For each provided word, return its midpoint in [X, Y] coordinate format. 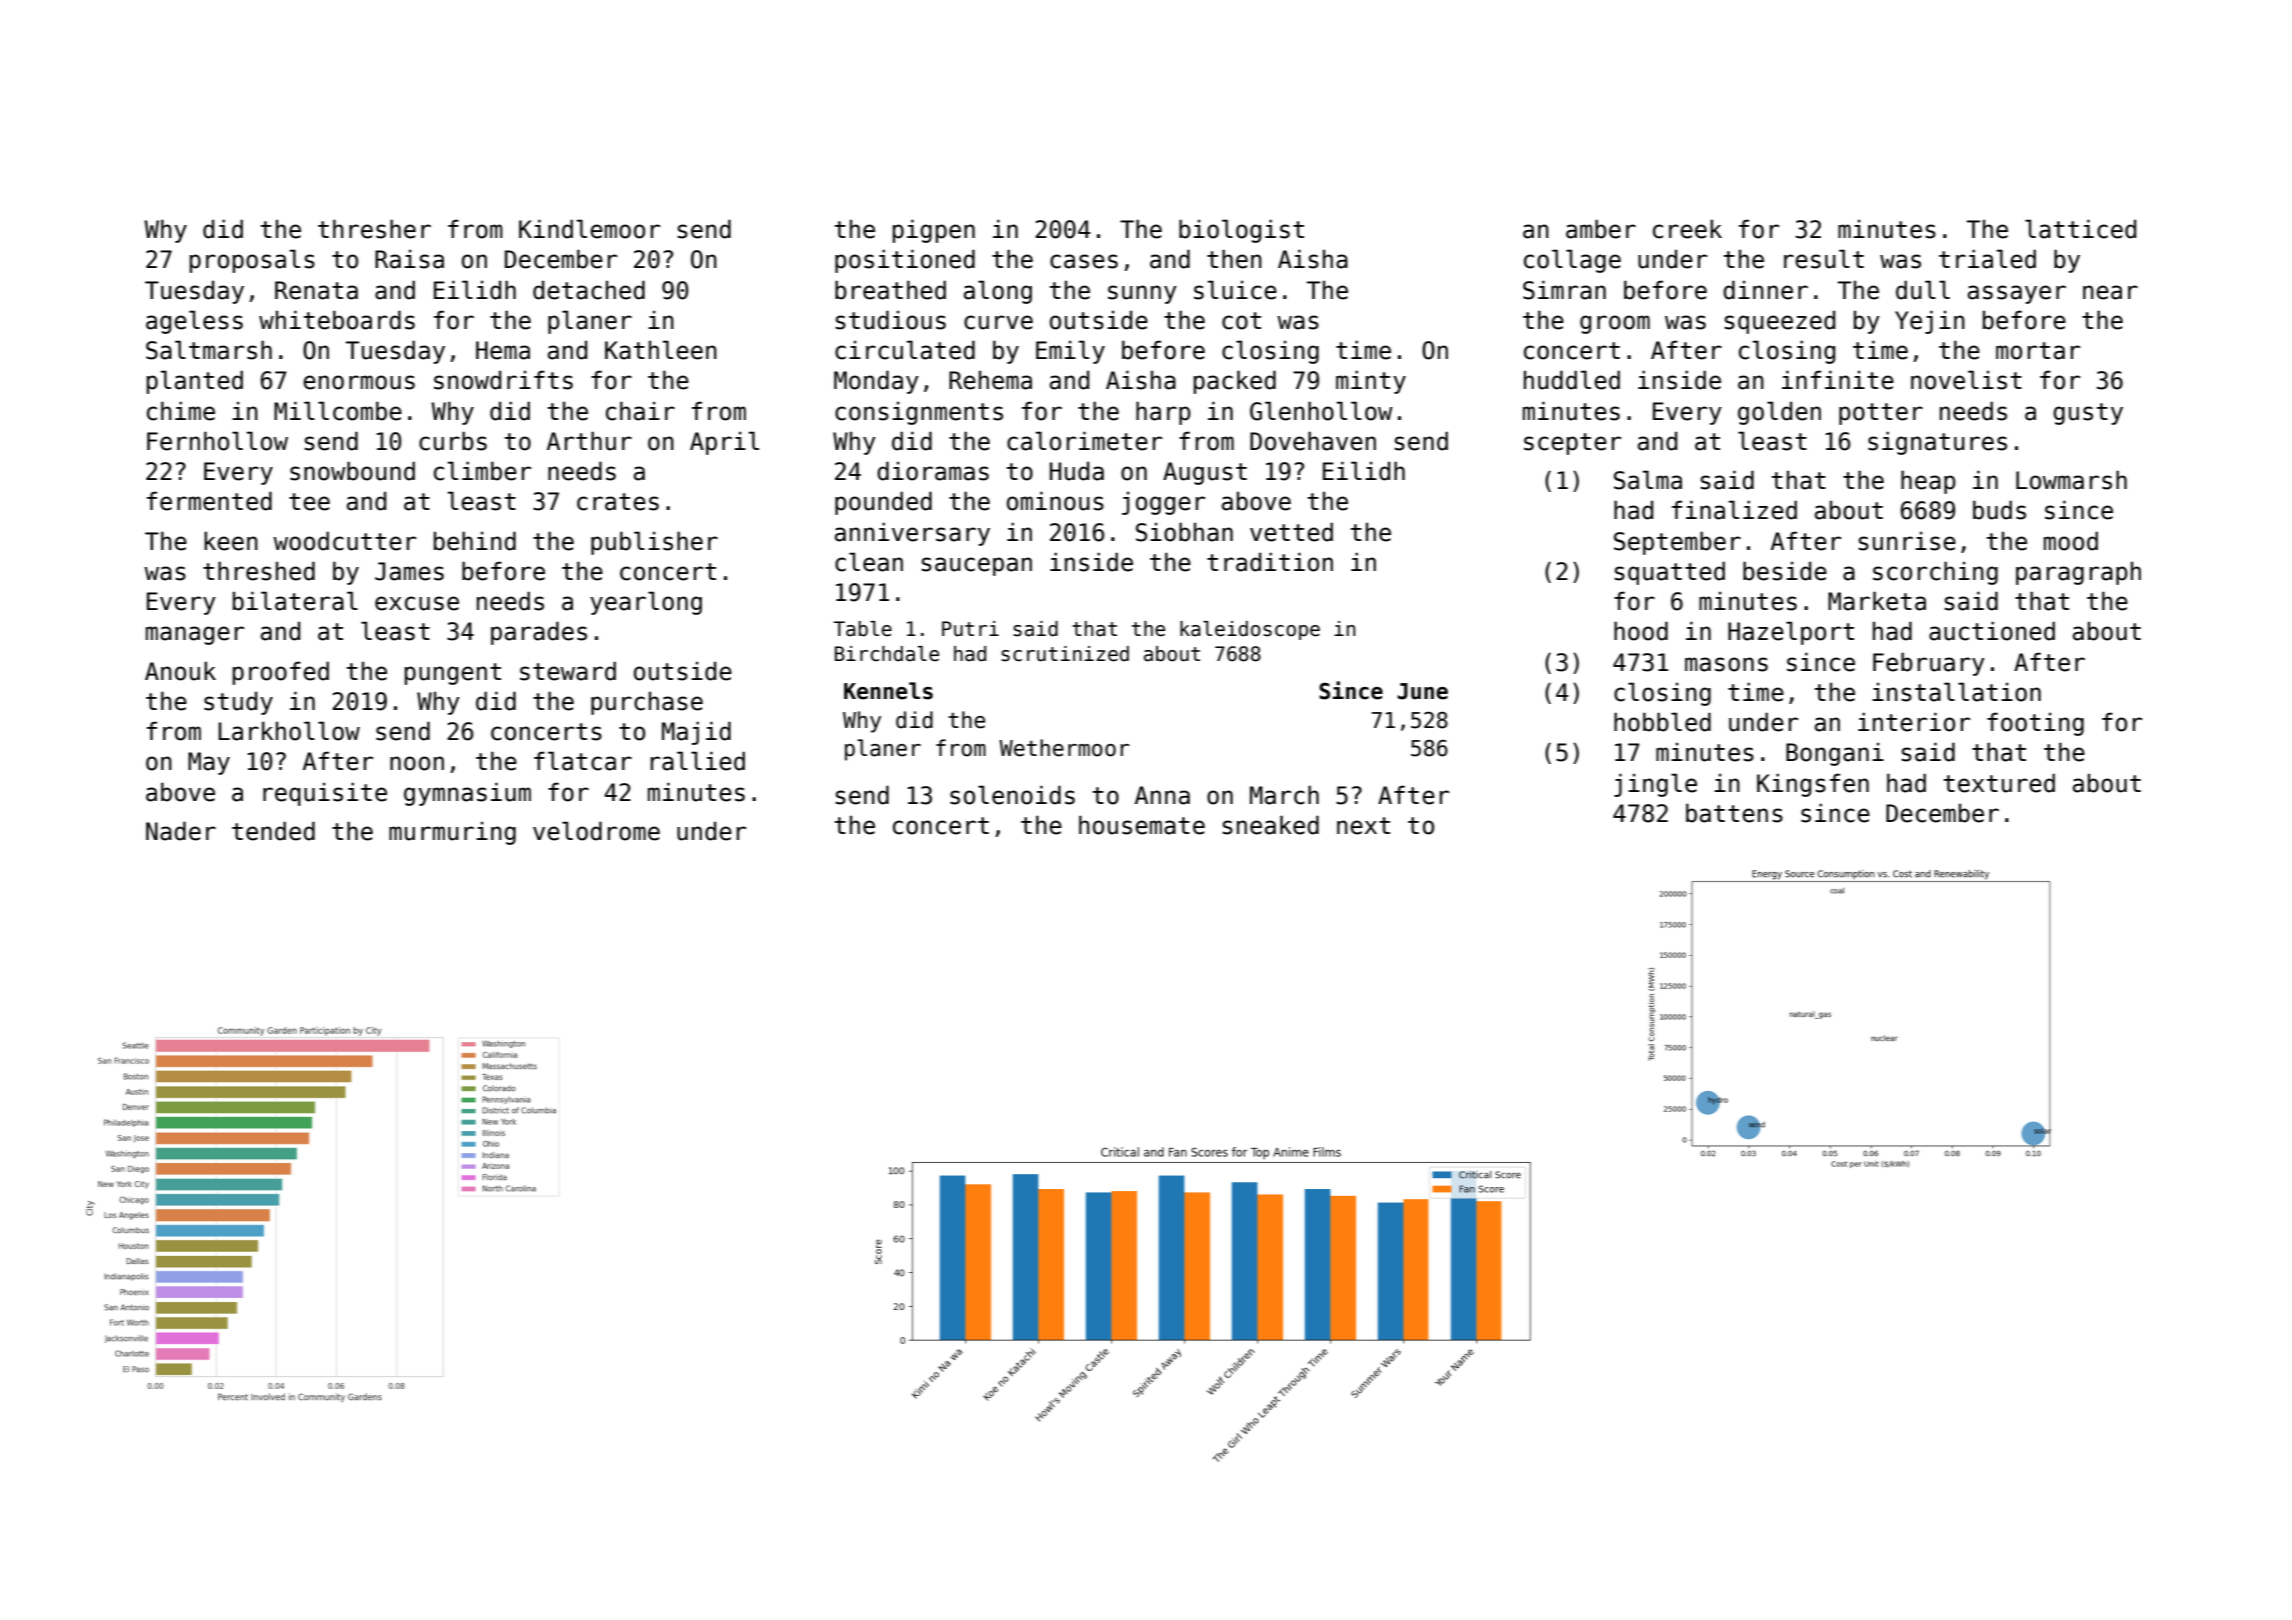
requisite [325, 794]
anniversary [912, 534]
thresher [374, 229]
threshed [259, 571]
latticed [2080, 229]
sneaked [1270, 825]
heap [1928, 482]
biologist [1241, 231]
